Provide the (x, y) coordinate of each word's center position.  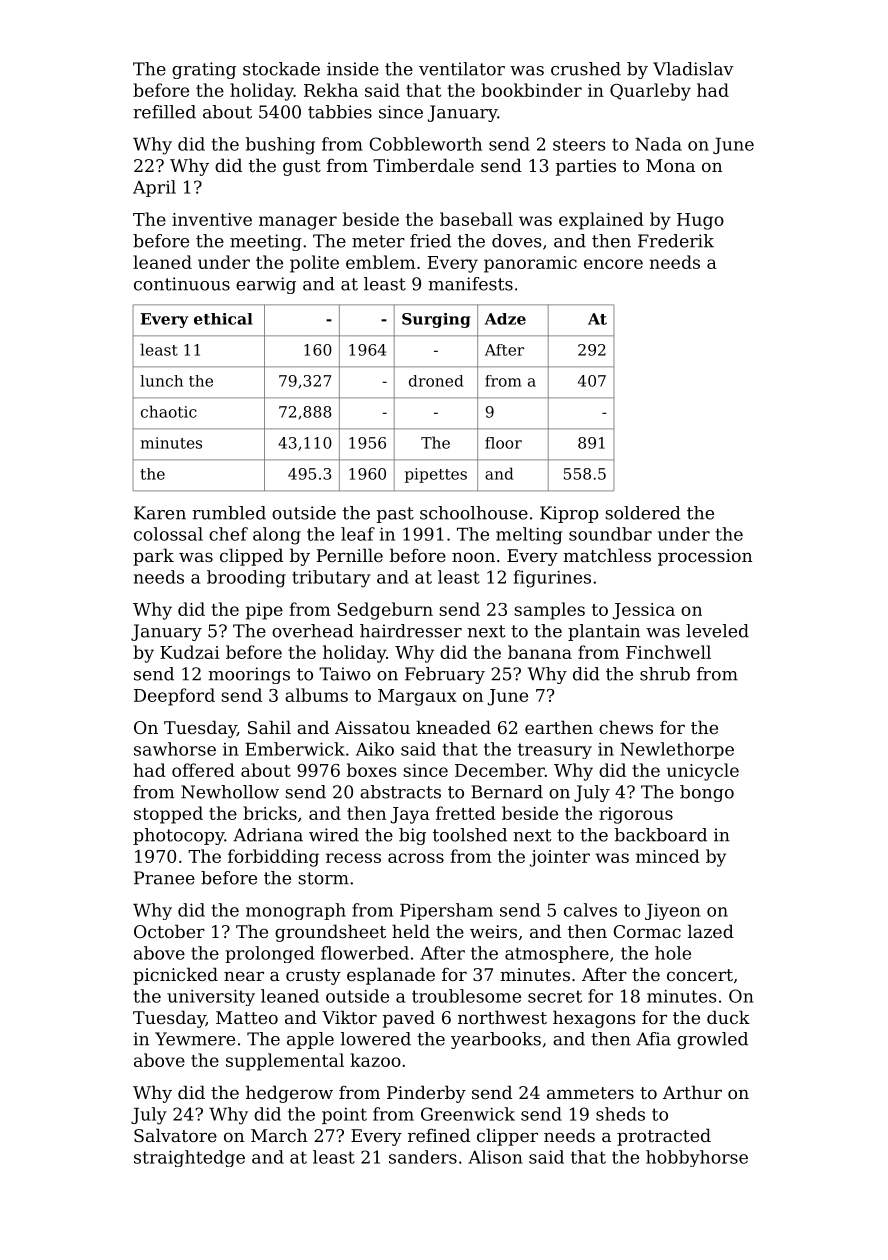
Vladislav (693, 69)
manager (298, 223)
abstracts (400, 792)
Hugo (700, 221)
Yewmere (195, 1039)
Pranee (164, 878)
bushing (280, 146)
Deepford (174, 697)
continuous (182, 284)
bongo (707, 793)
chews (626, 727)
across (416, 858)
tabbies (340, 112)
